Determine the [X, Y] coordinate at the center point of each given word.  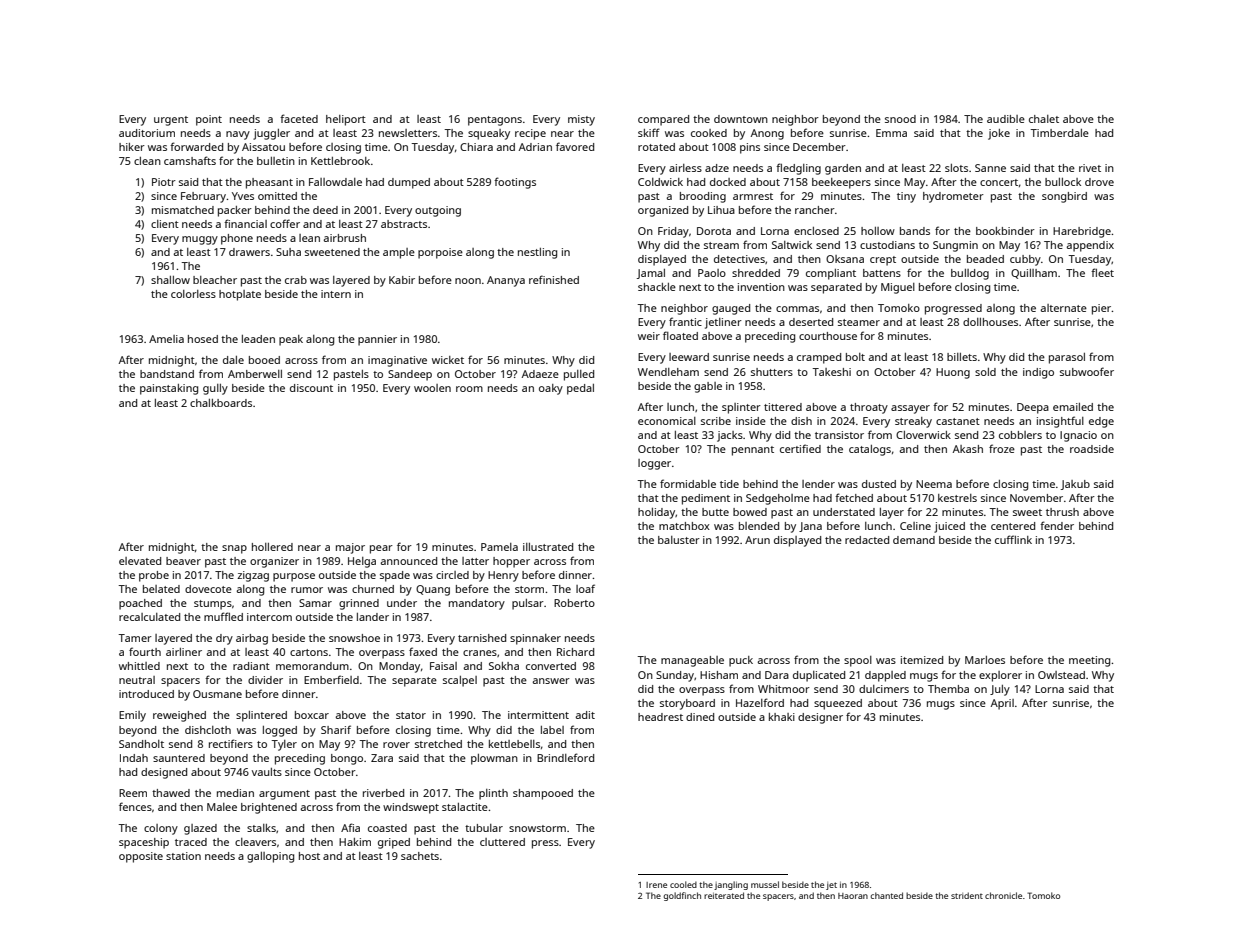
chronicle [1003, 895]
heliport [346, 120]
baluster [679, 540]
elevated [140, 561]
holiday [656, 513]
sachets [420, 856]
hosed [203, 339]
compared [663, 120]
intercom [269, 617]
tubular [484, 828]
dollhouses [990, 322]
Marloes [985, 660]
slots [956, 168]
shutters [772, 372]
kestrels [957, 498]
